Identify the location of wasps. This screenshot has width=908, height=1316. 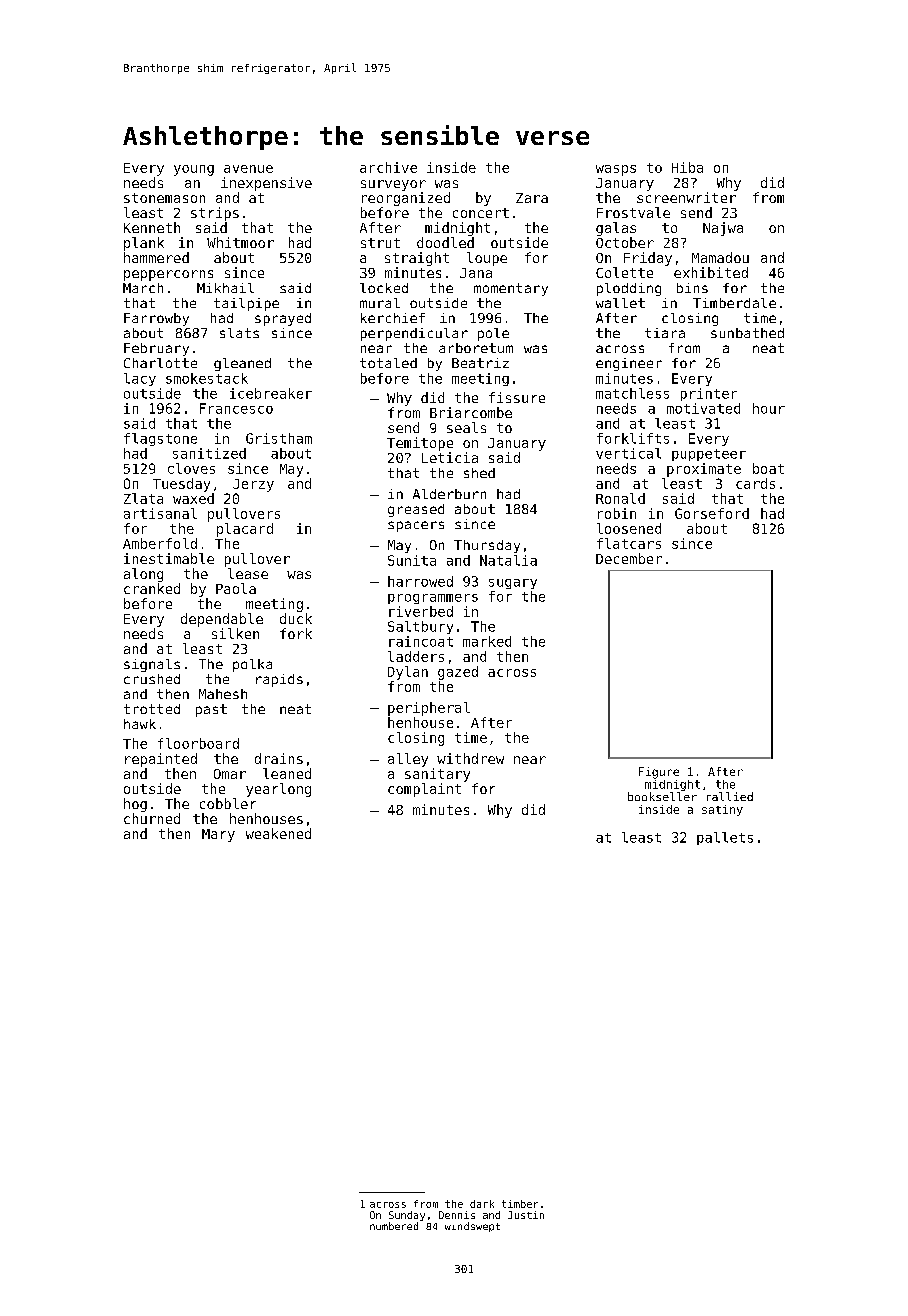
(616, 170).
